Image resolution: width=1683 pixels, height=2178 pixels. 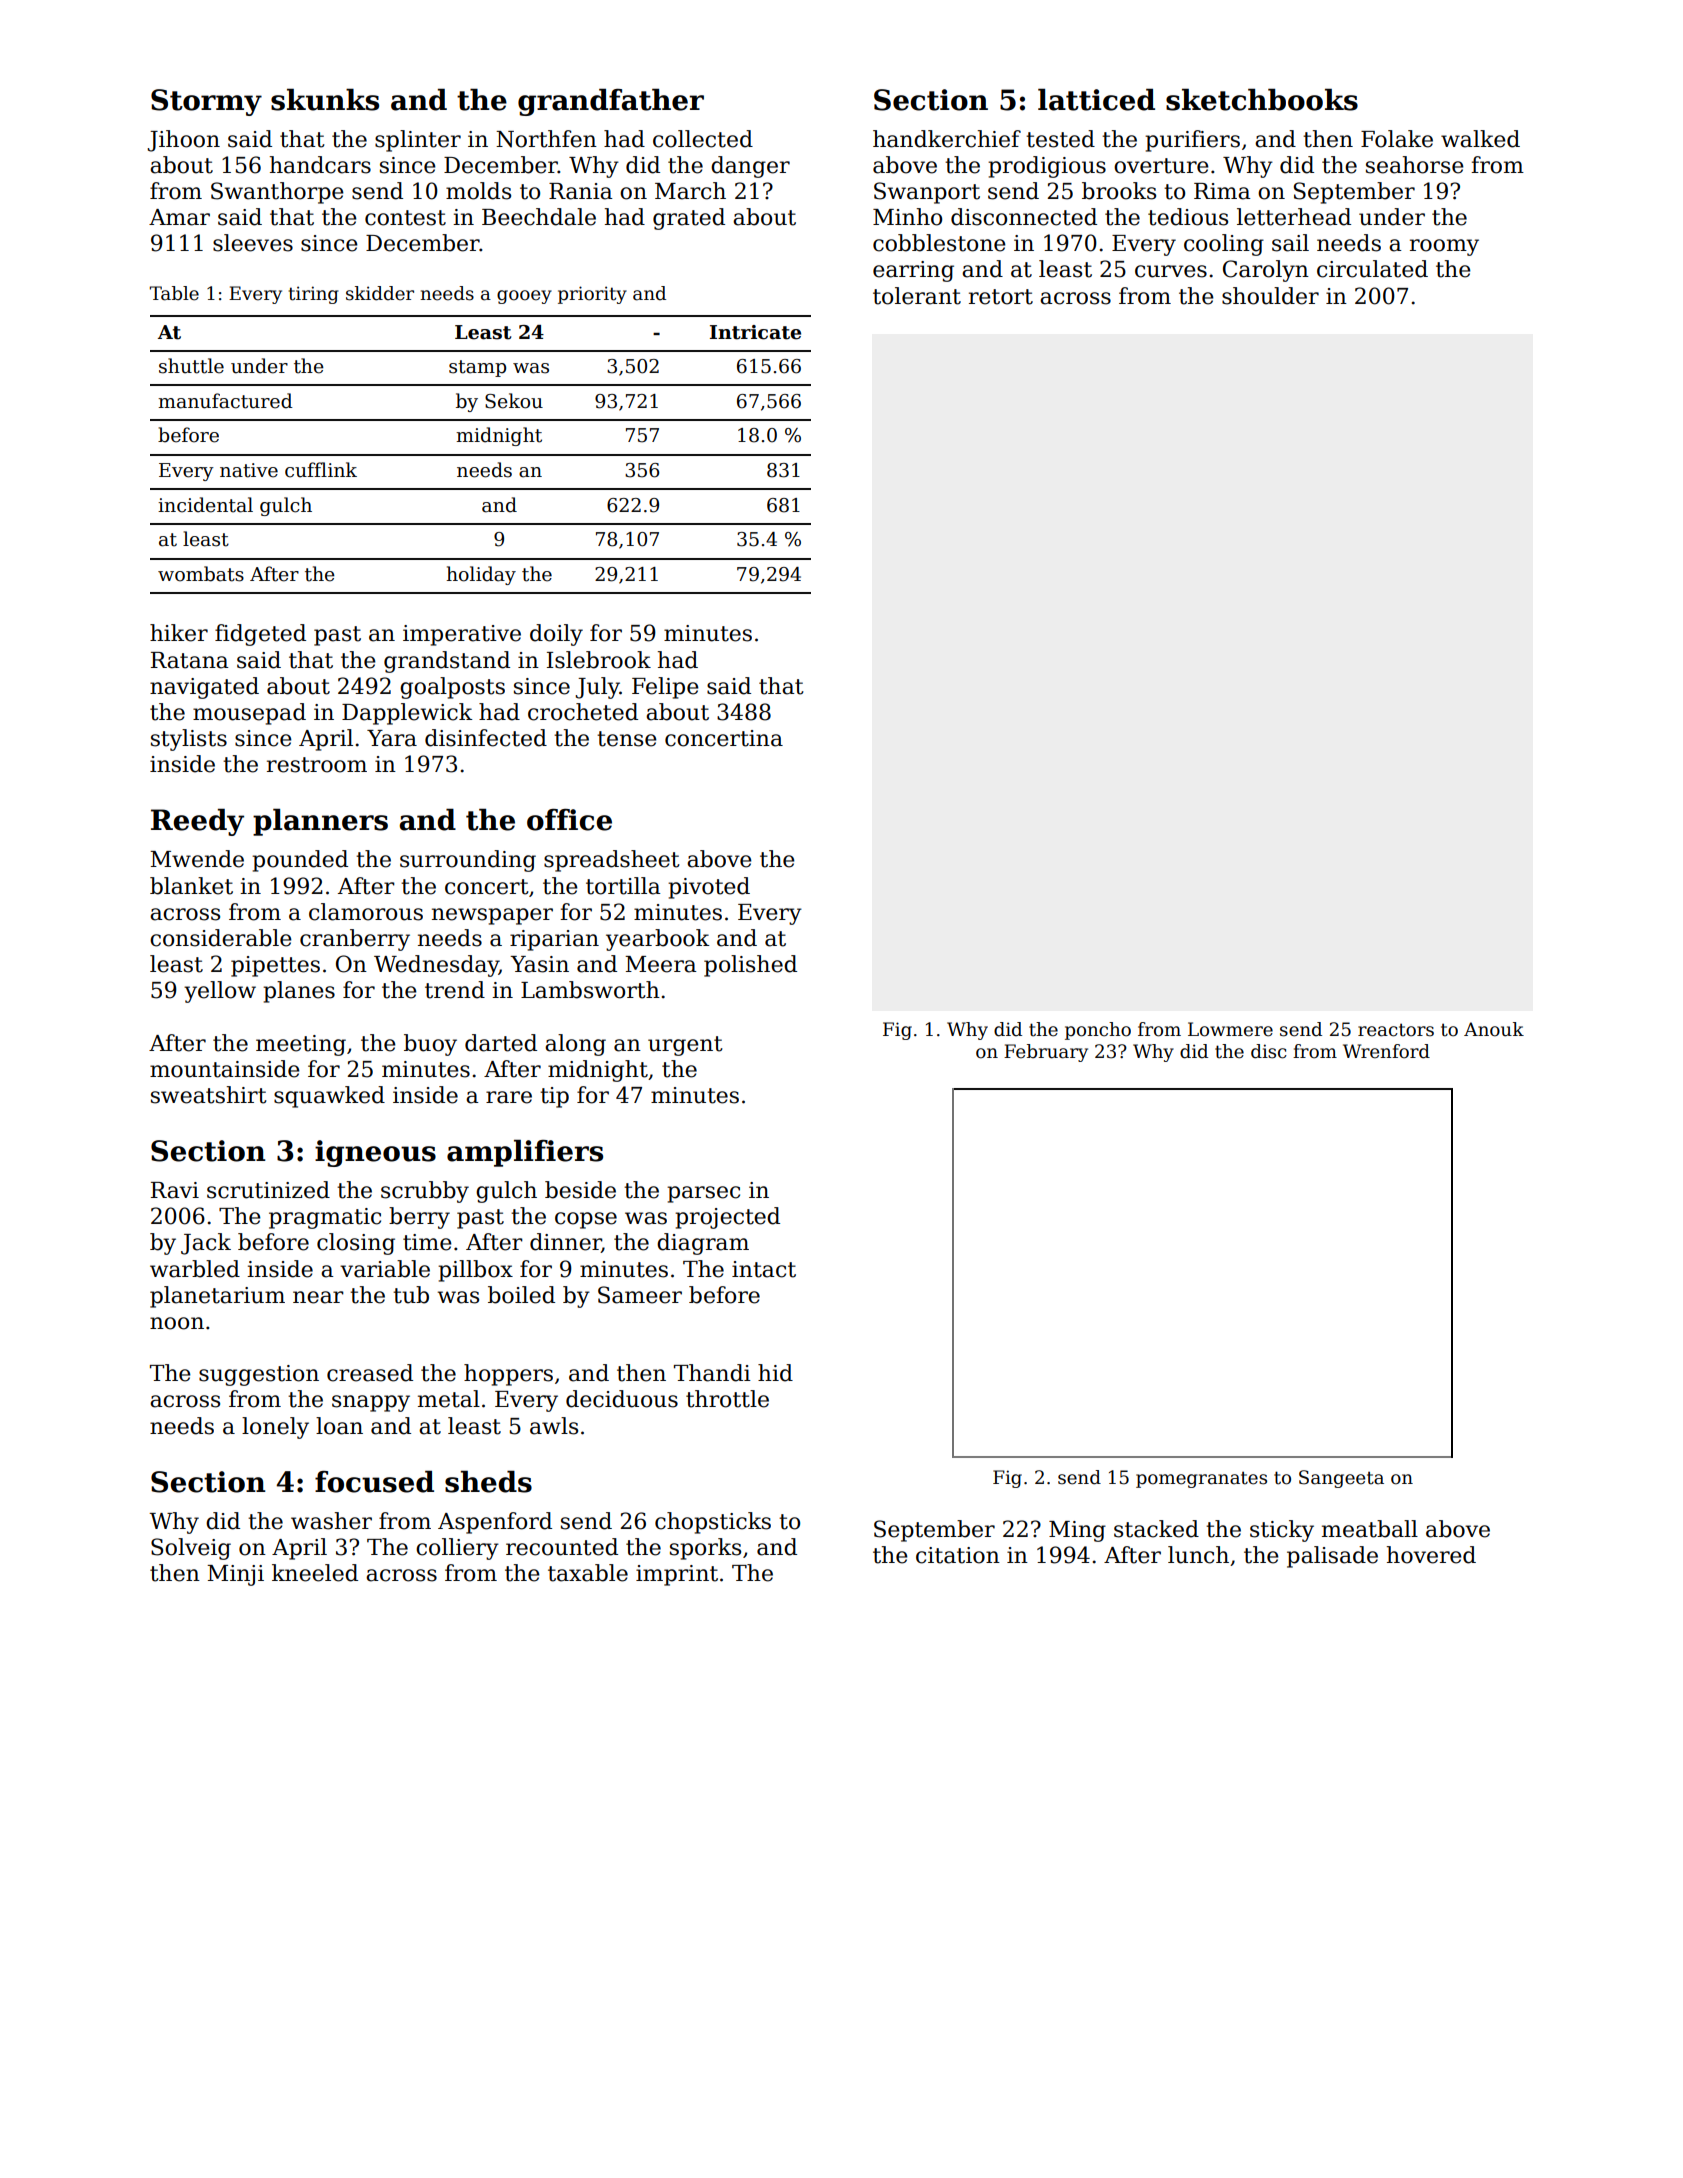 What do you see at coordinates (1230, 1029) in the image?
I see `Lowmere` at bounding box center [1230, 1029].
